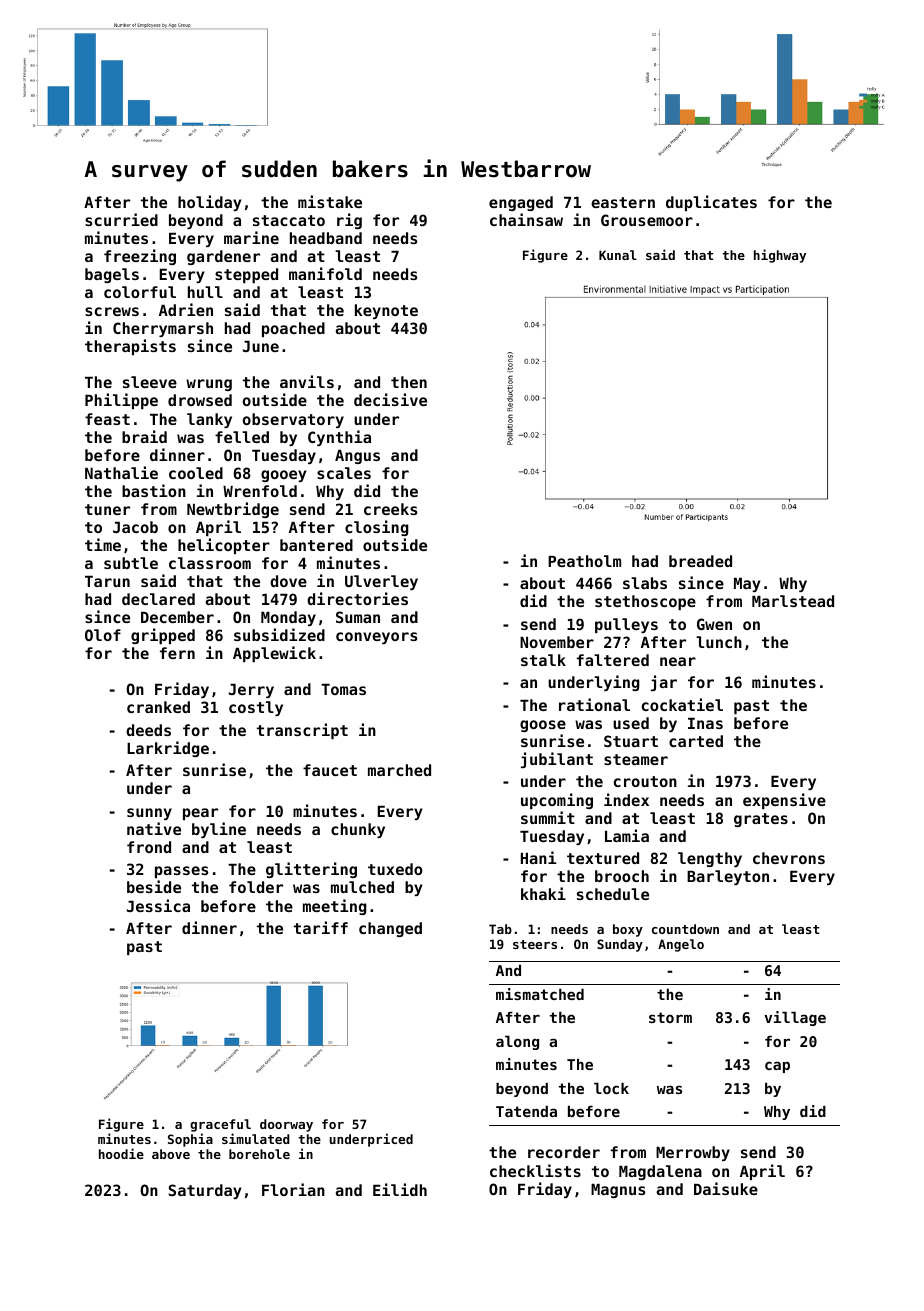 This document has height=1311, width=924. Describe the element at coordinates (670, 1017) in the document. I see `storm` at that location.
